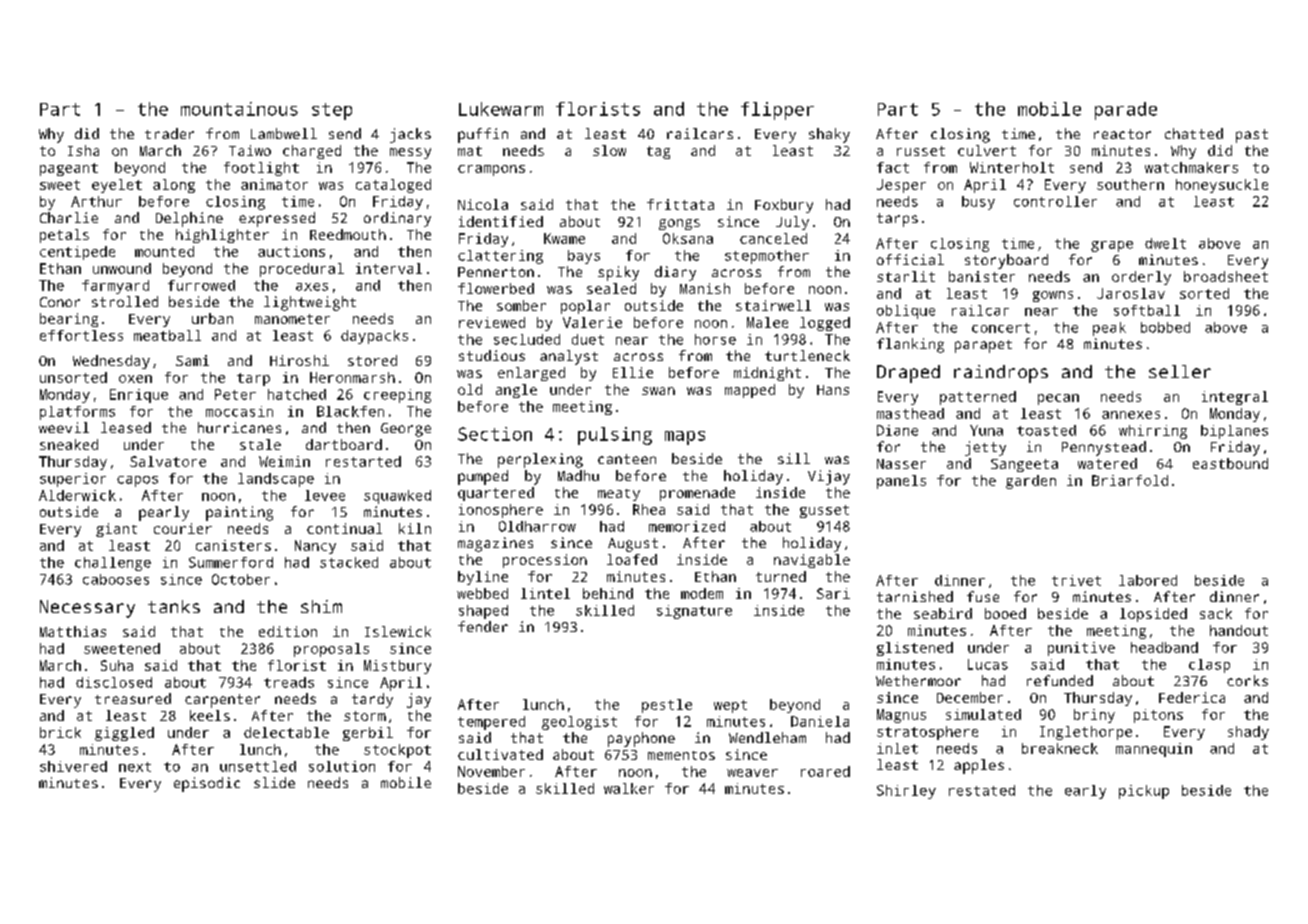  What do you see at coordinates (1126, 111) in the document?
I see `parade` at bounding box center [1126, 111].
